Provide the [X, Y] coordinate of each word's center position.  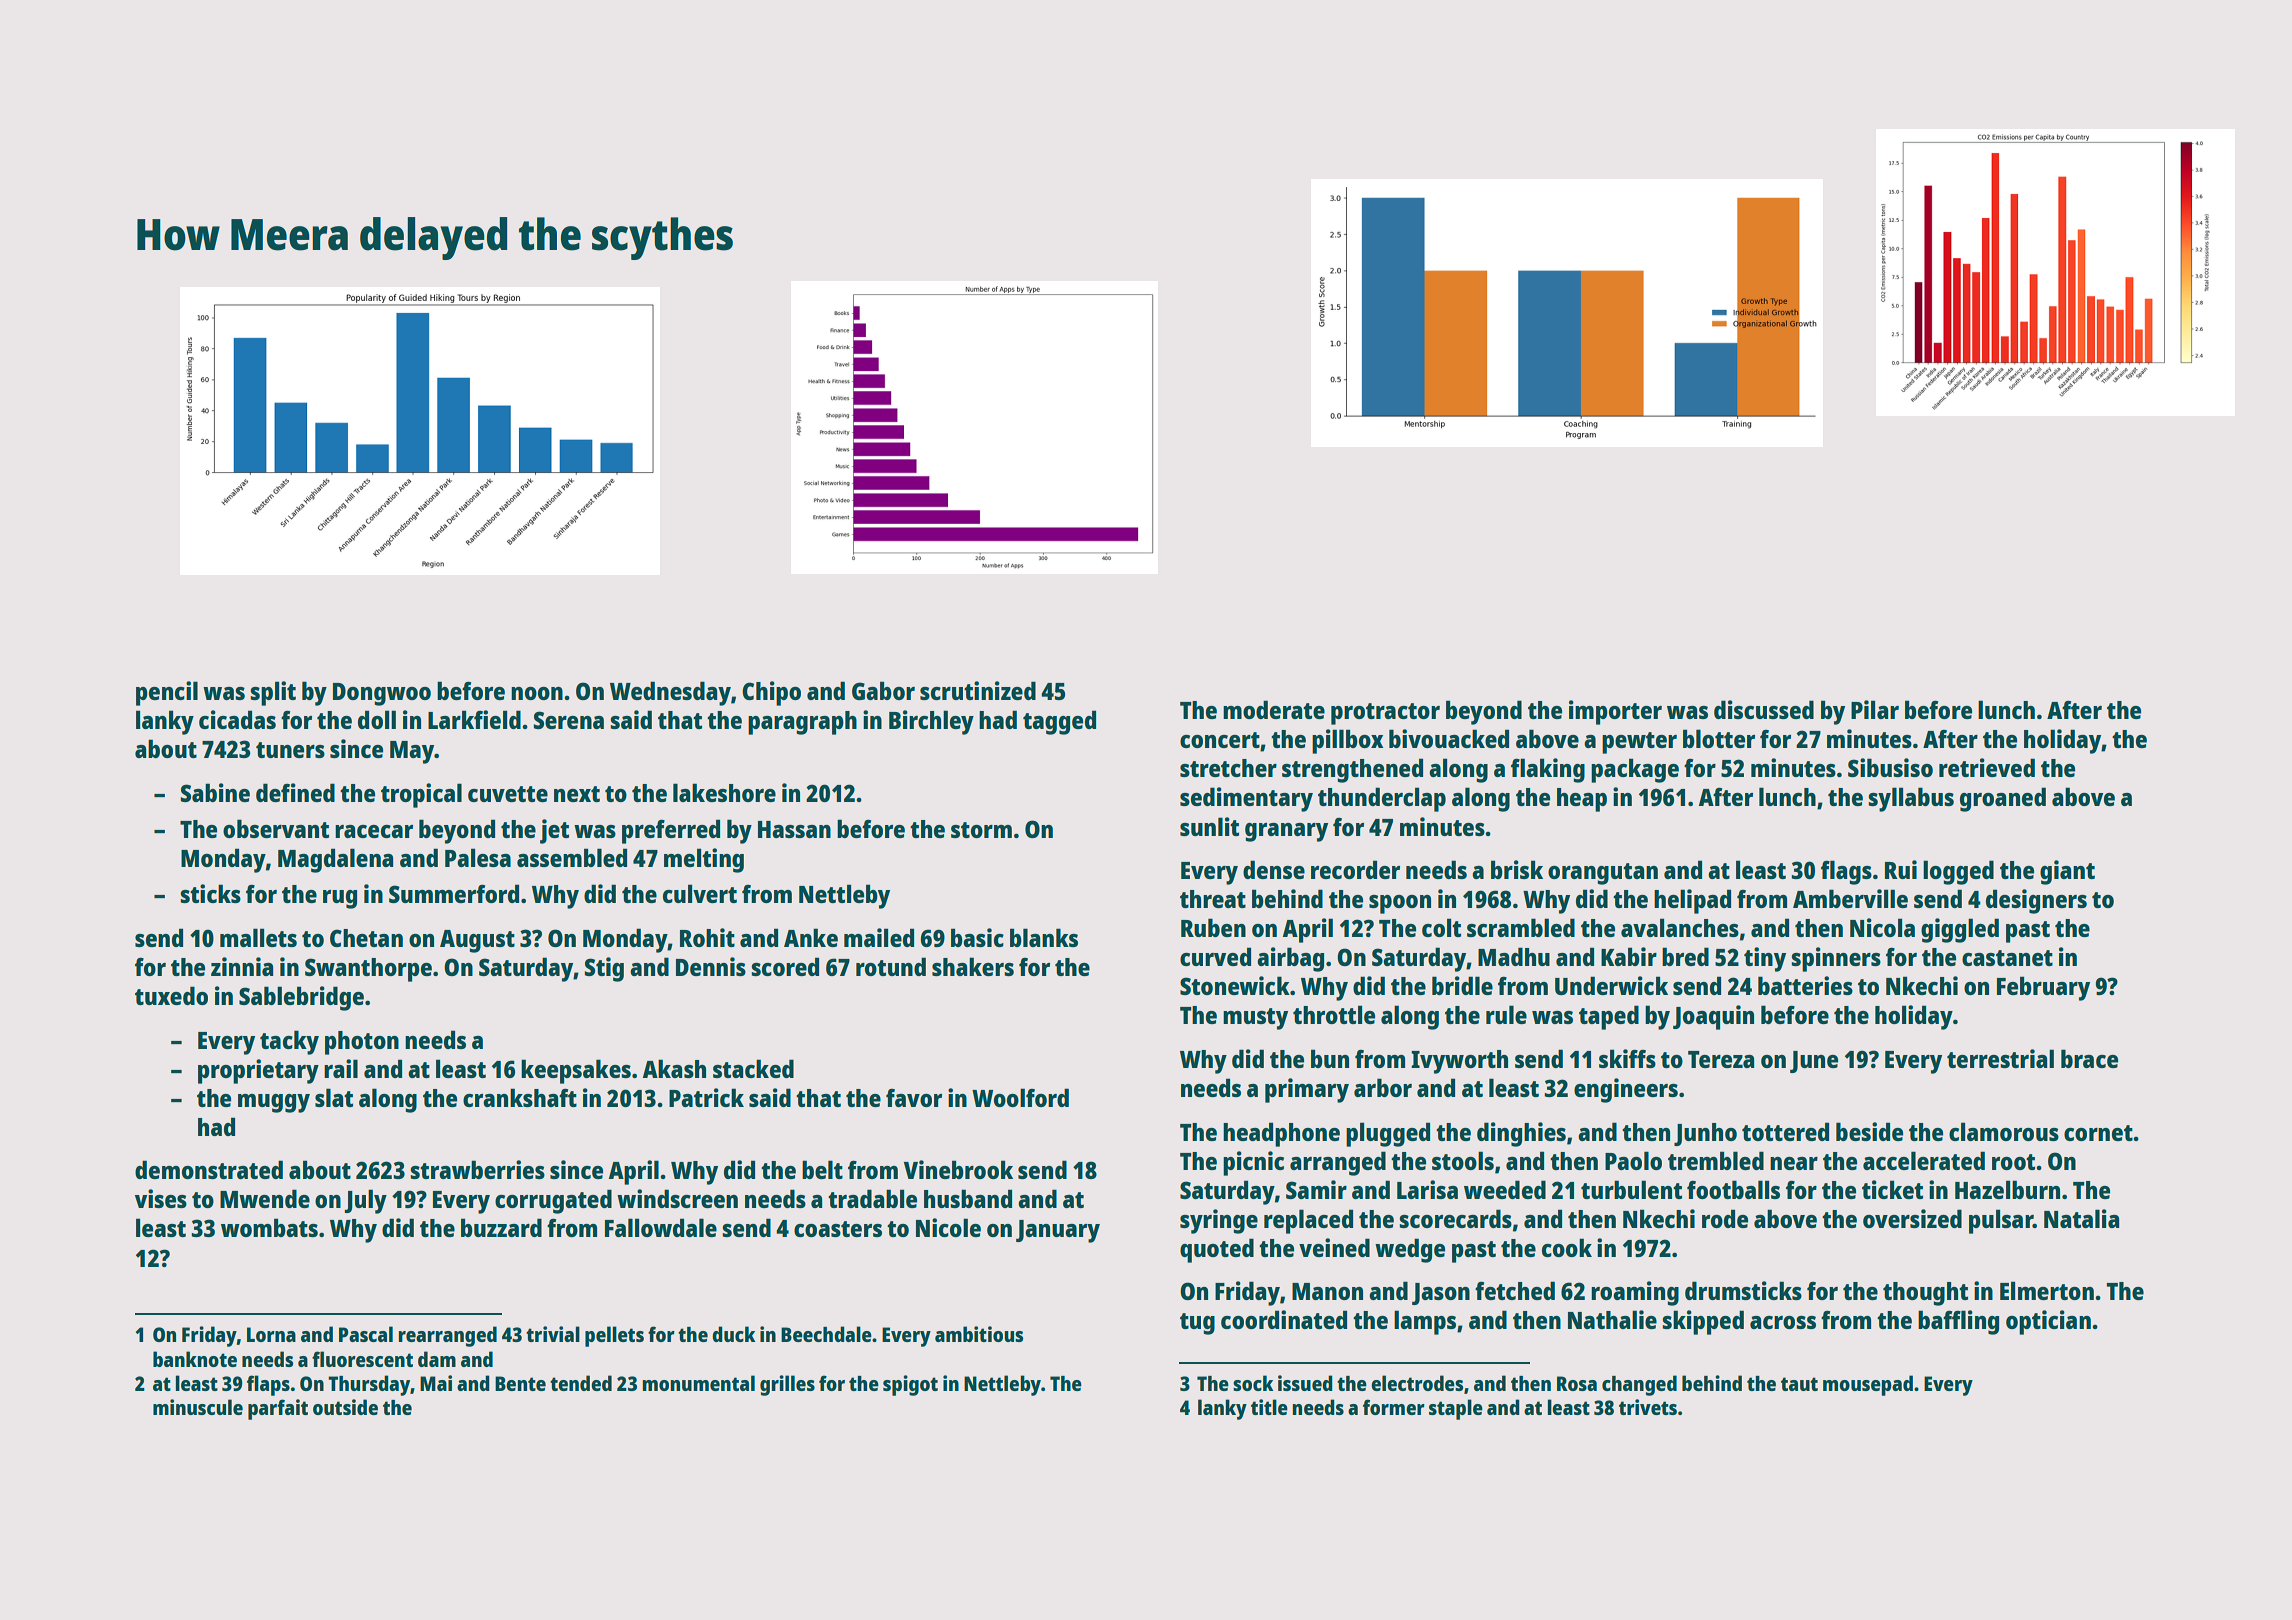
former [1394, 1407]
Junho [1705, 1134]
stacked [753, 1068]
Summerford [454, 893]
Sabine [215, 792]
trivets [1648, 1407]
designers [2036, 901]
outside [345, 1407]
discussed [1764, 709]
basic [977, 937]
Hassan [794, 829]
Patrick [706, 1097]
